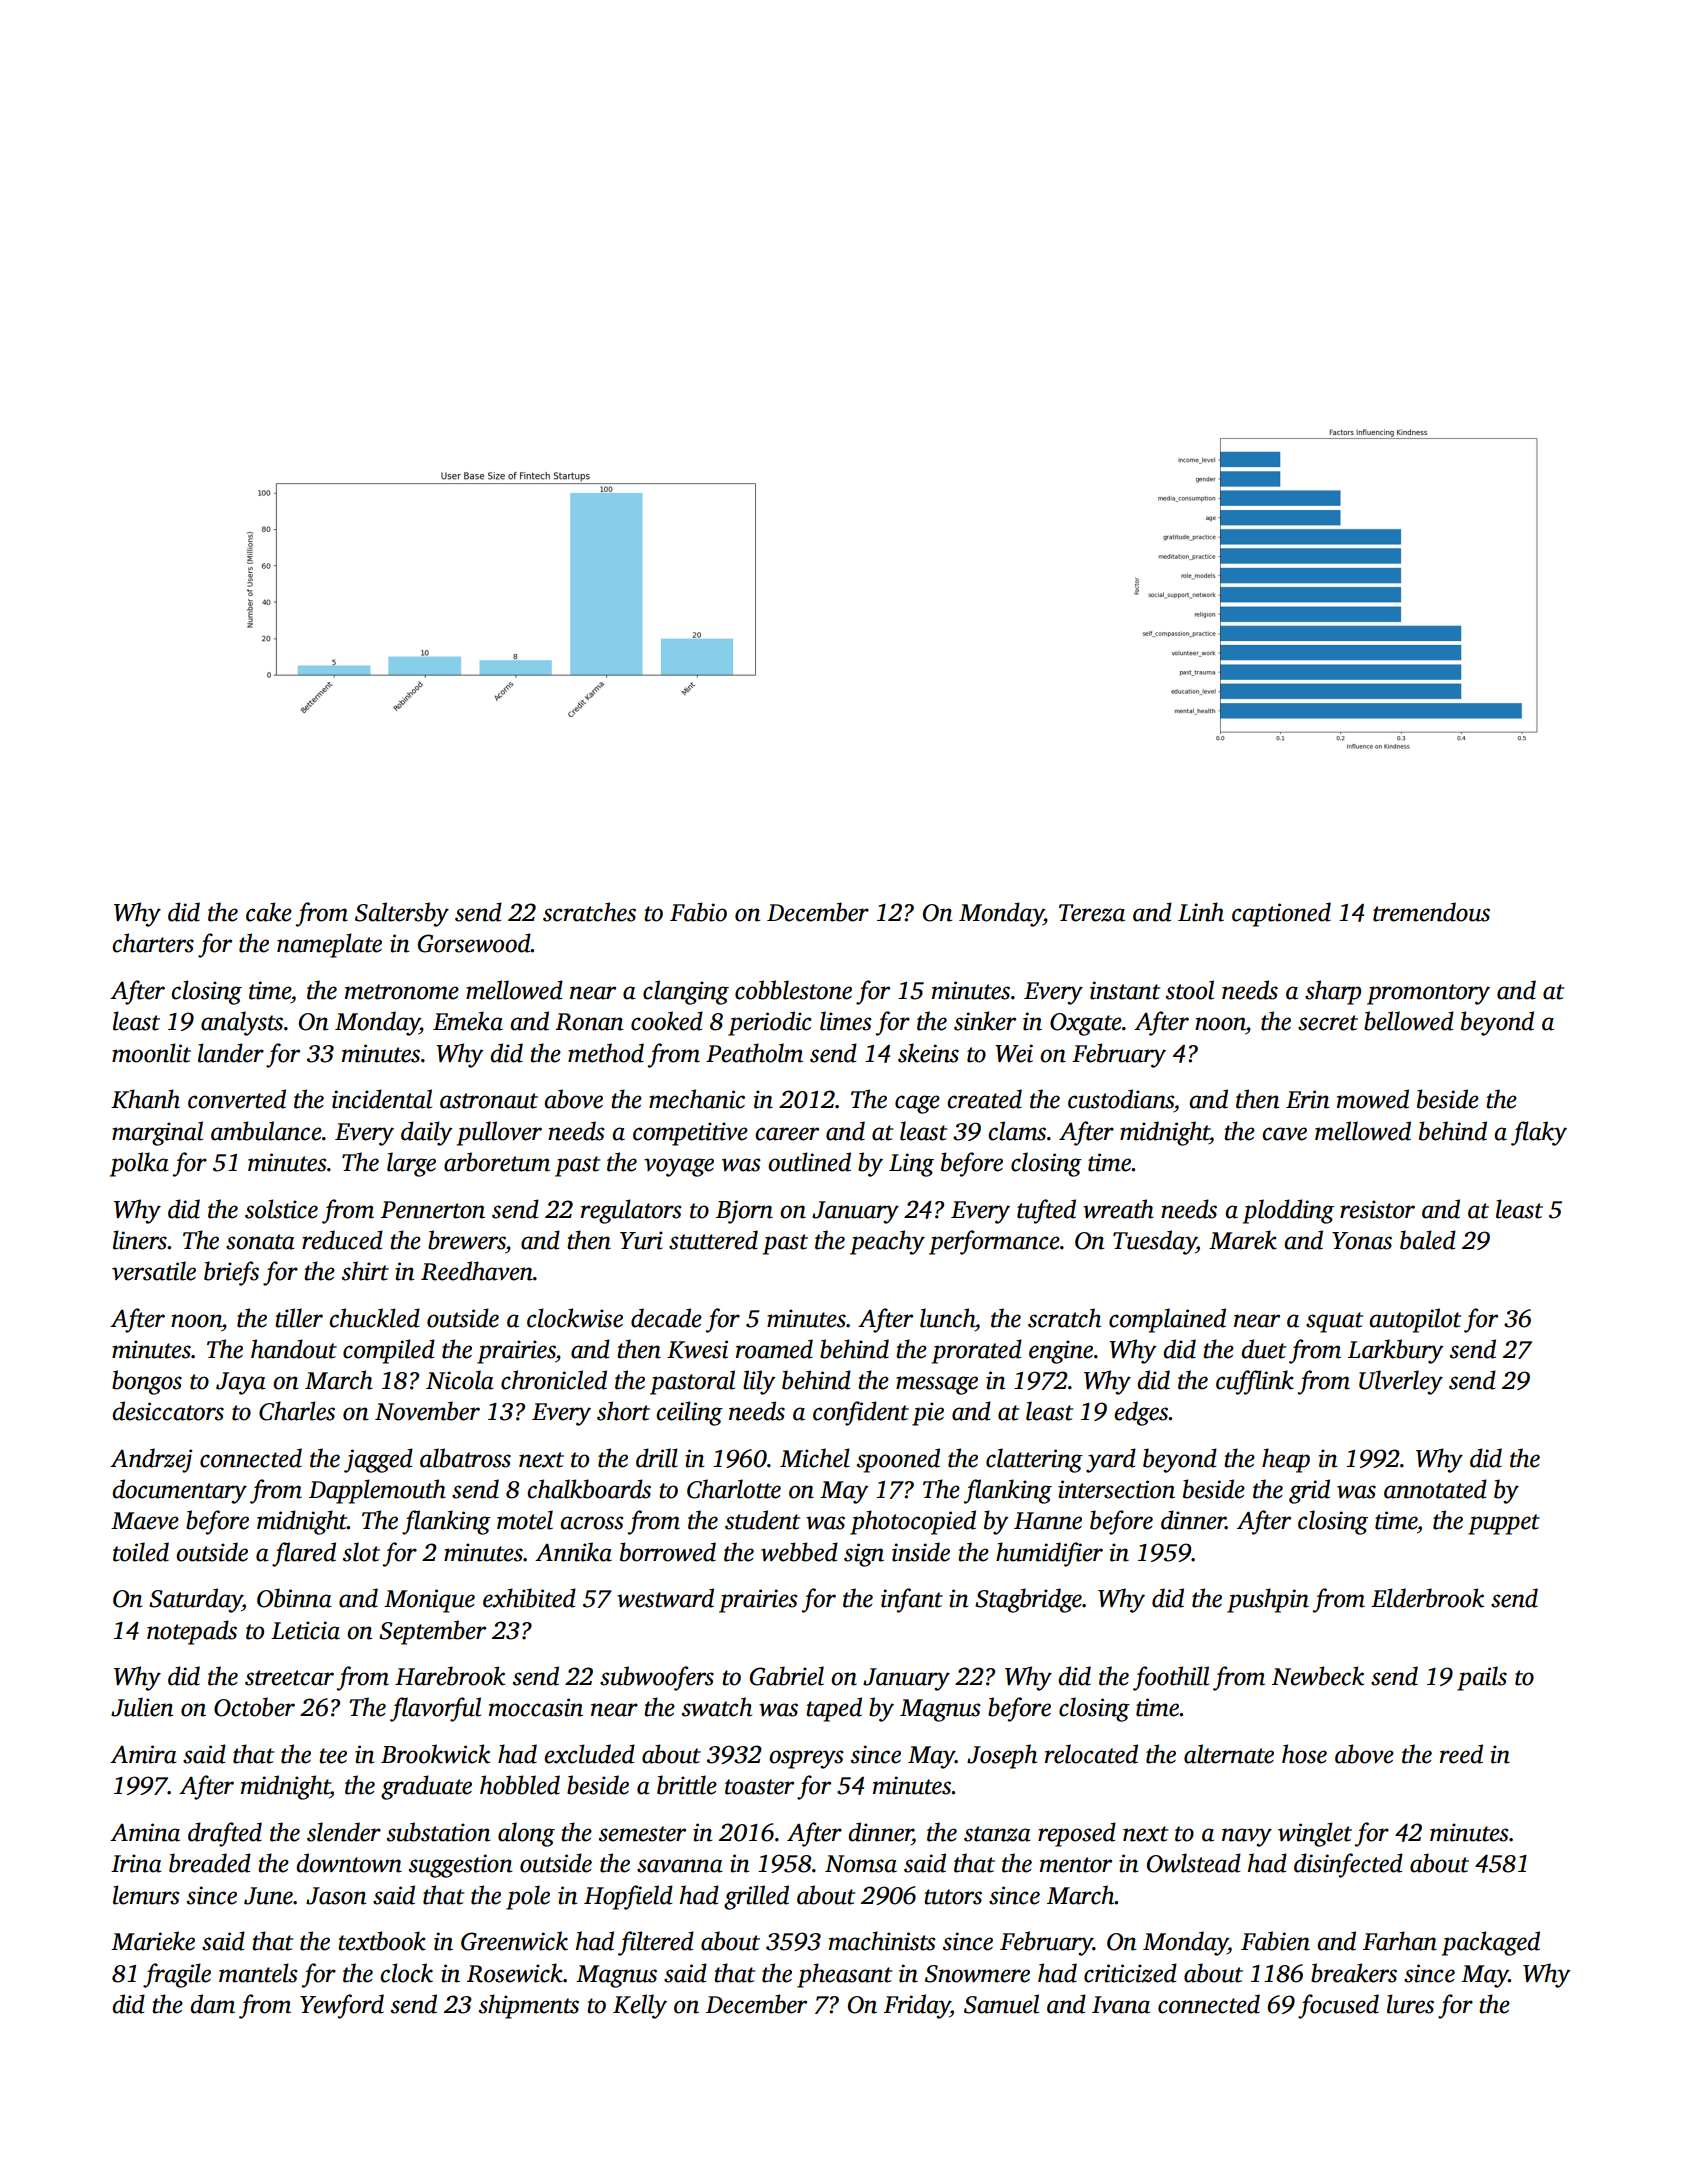  Describe the element at coordinates (1431, 912) in the screenshot. I see `tremendous` at that location.
